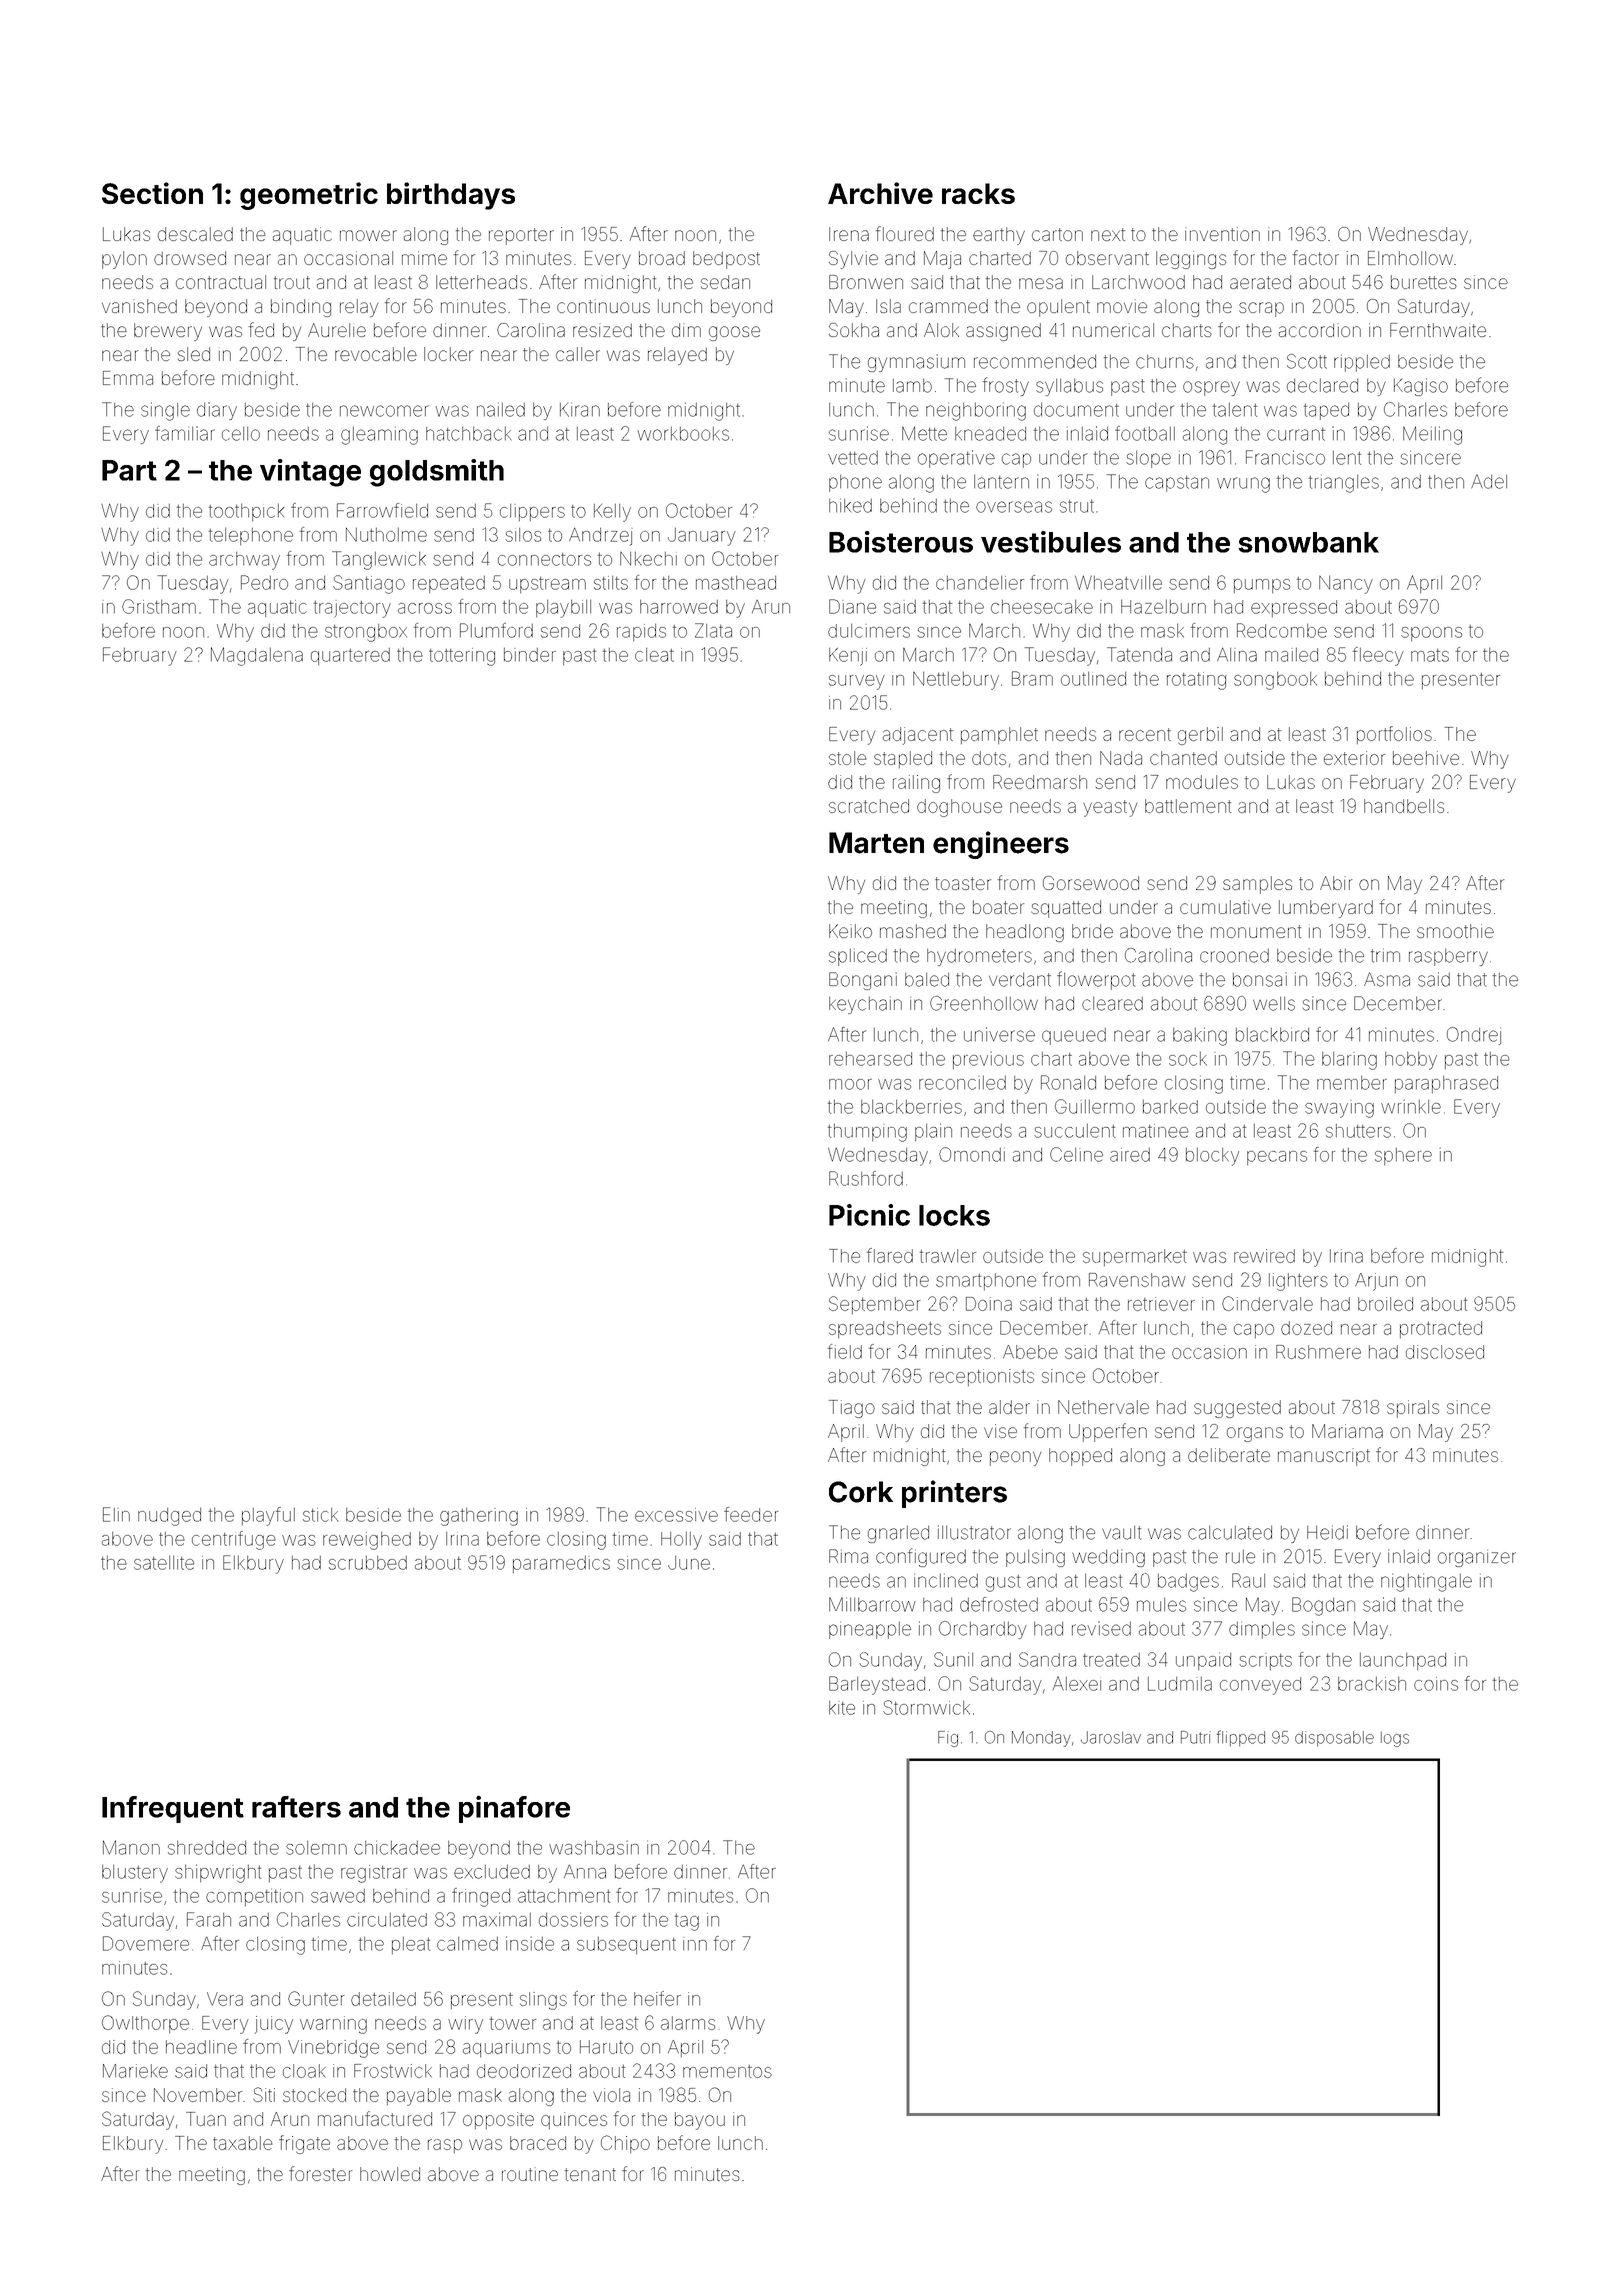 Image resolution: width=1620 pixels, height=2292 pixels. I want to click on Magdalena, so click(257, 656).
